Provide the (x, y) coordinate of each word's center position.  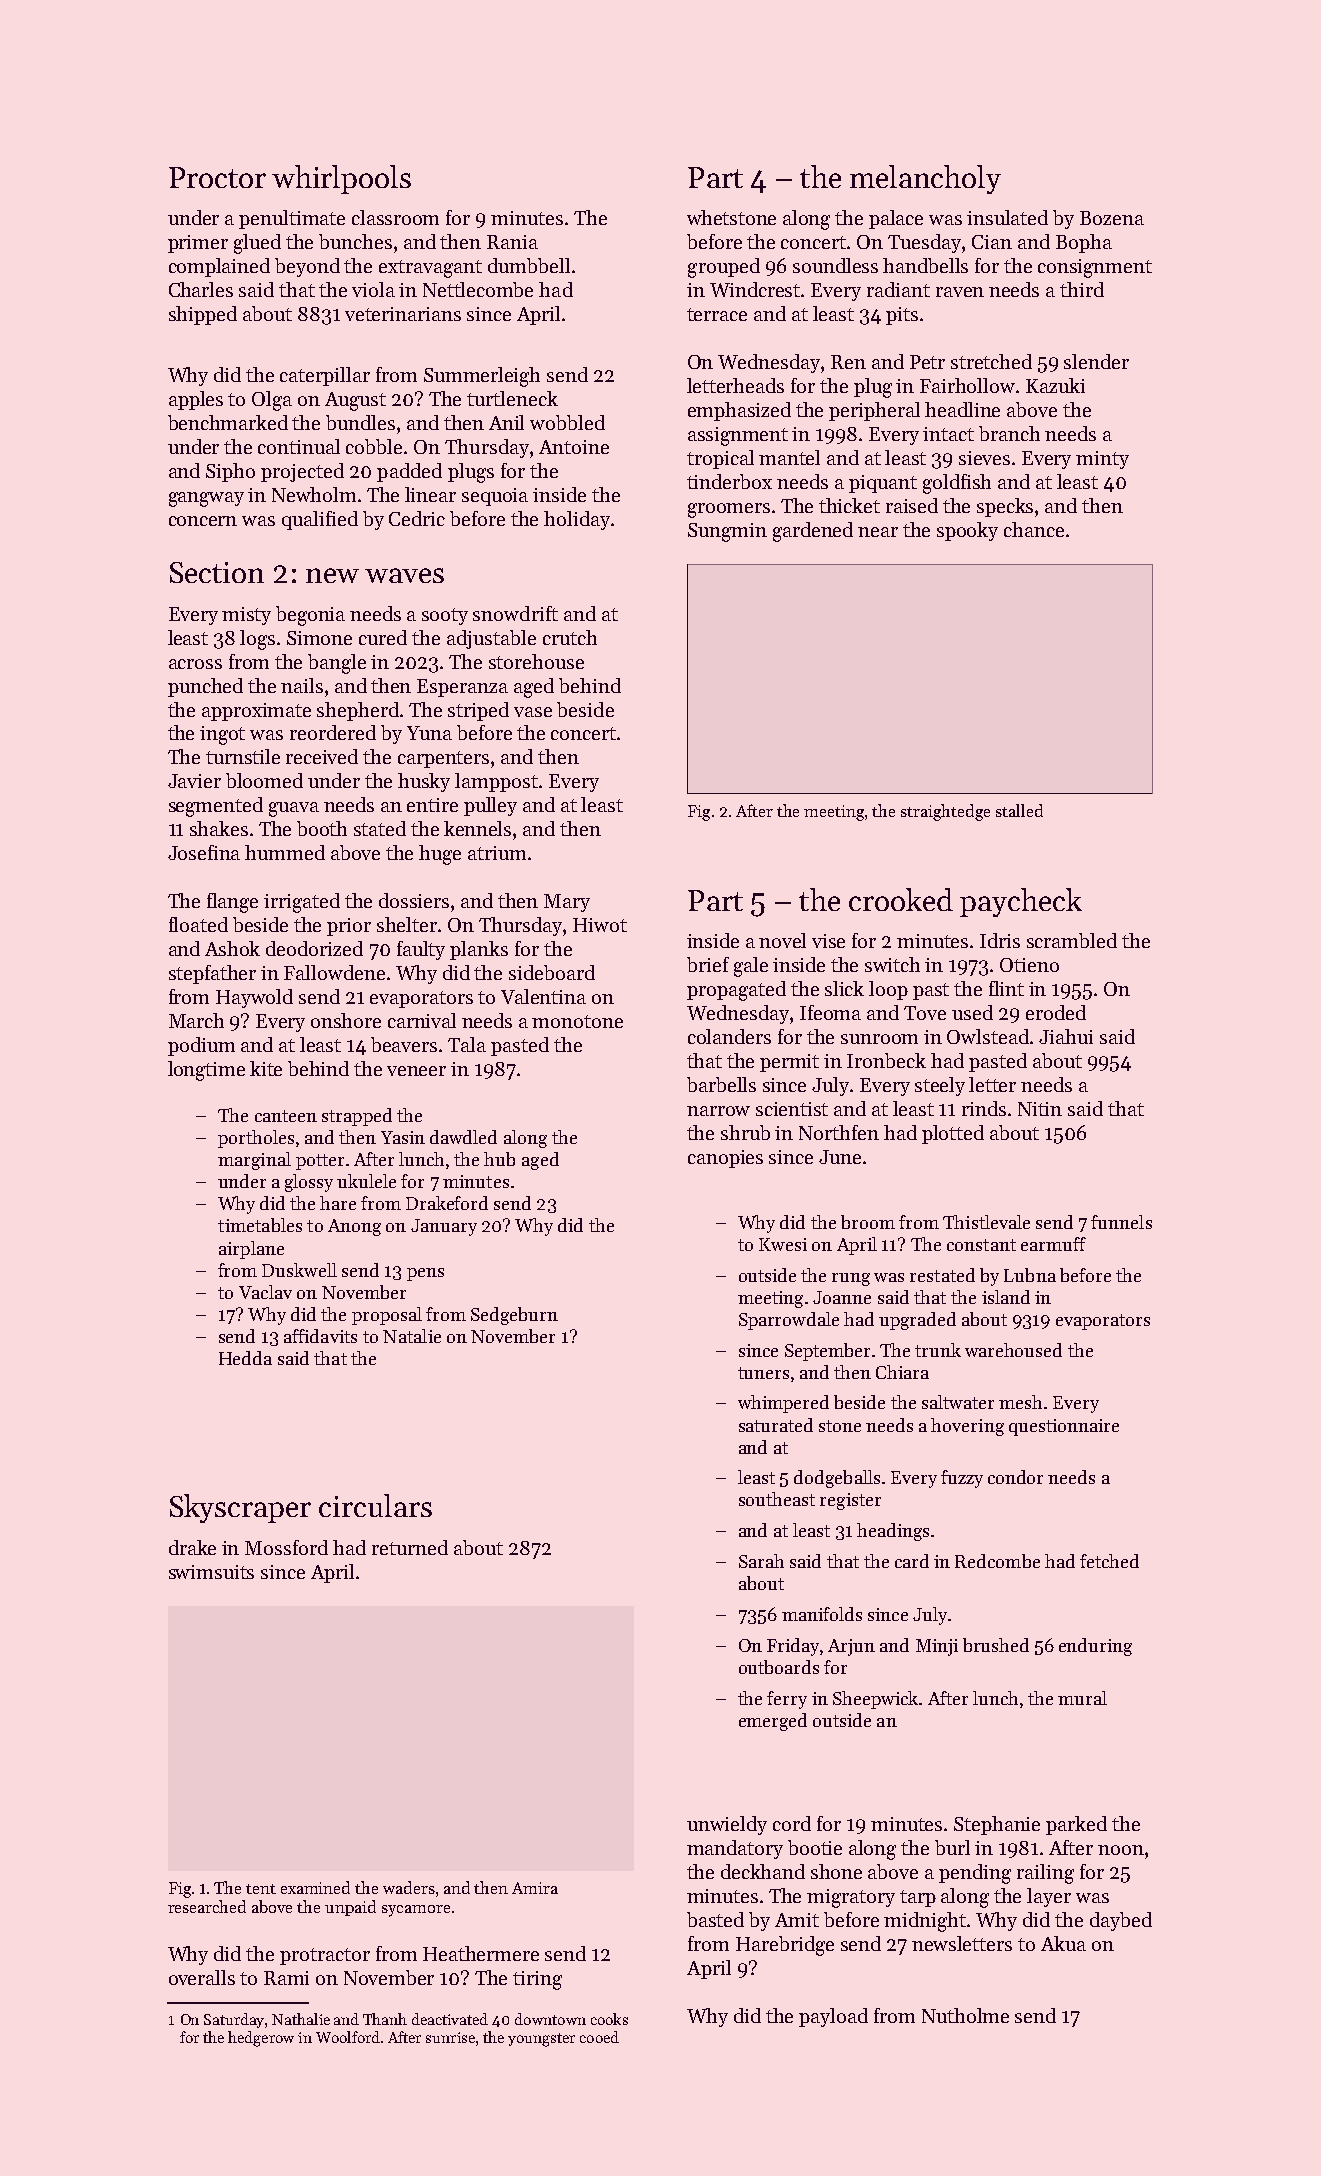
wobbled (567, 422)
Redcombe (997, 1561)
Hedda (245, 1358)
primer (198, 244)
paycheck (1021, 902)
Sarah (761, 1561)
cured (383, 637)
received (322, 756)
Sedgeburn (514, 1316)
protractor (325, 1956)
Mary (567, 903)
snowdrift (515, 613)
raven (960, 292)
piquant (883, 484)
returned (410, 1547)
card (912, 1561)
